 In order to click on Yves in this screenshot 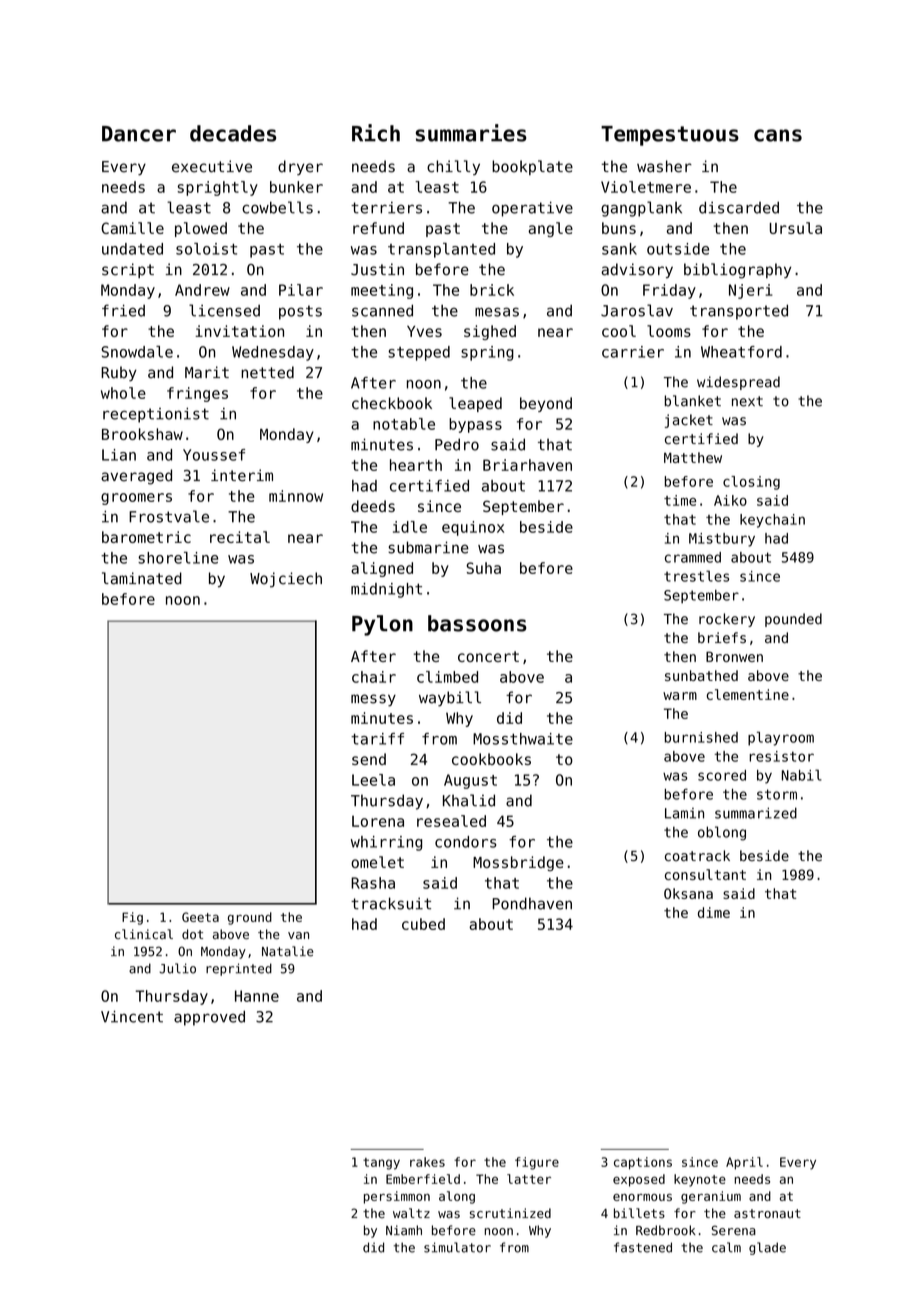, I will do `click(424, 331)`.
